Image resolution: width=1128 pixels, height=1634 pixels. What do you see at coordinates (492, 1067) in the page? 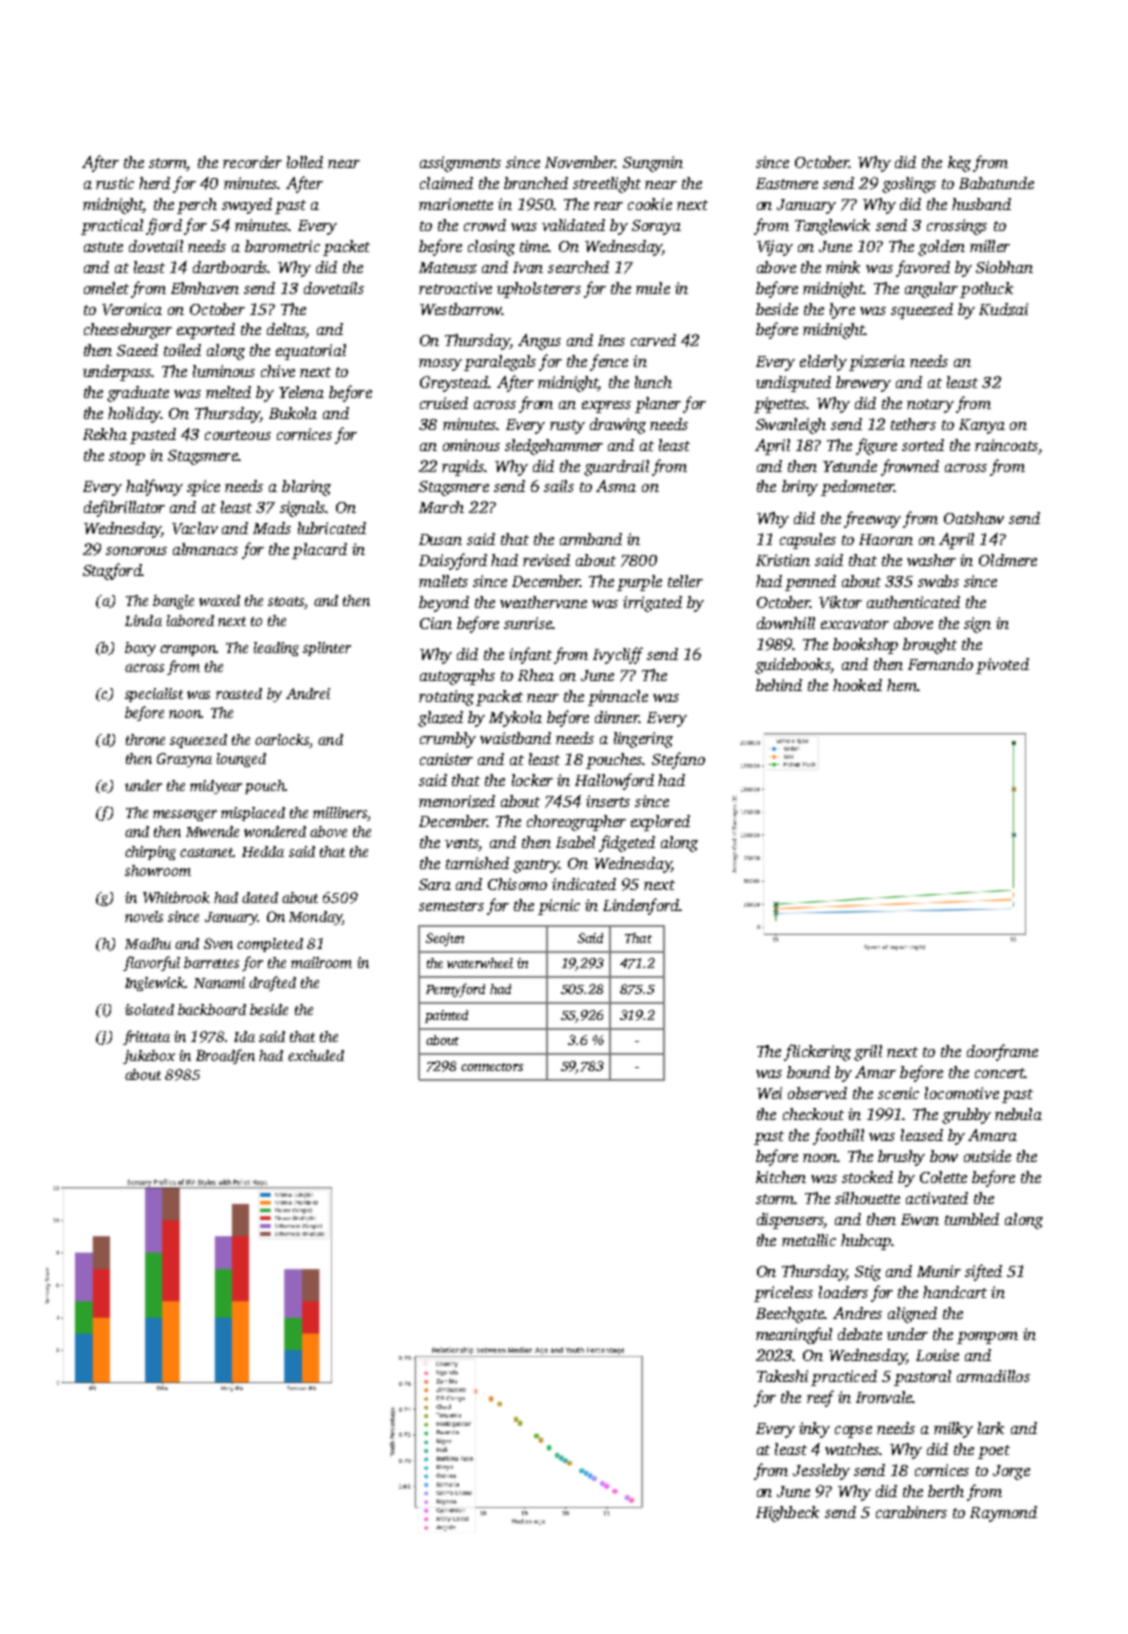
I see `connectors` at bounding box center [492, 1067].
